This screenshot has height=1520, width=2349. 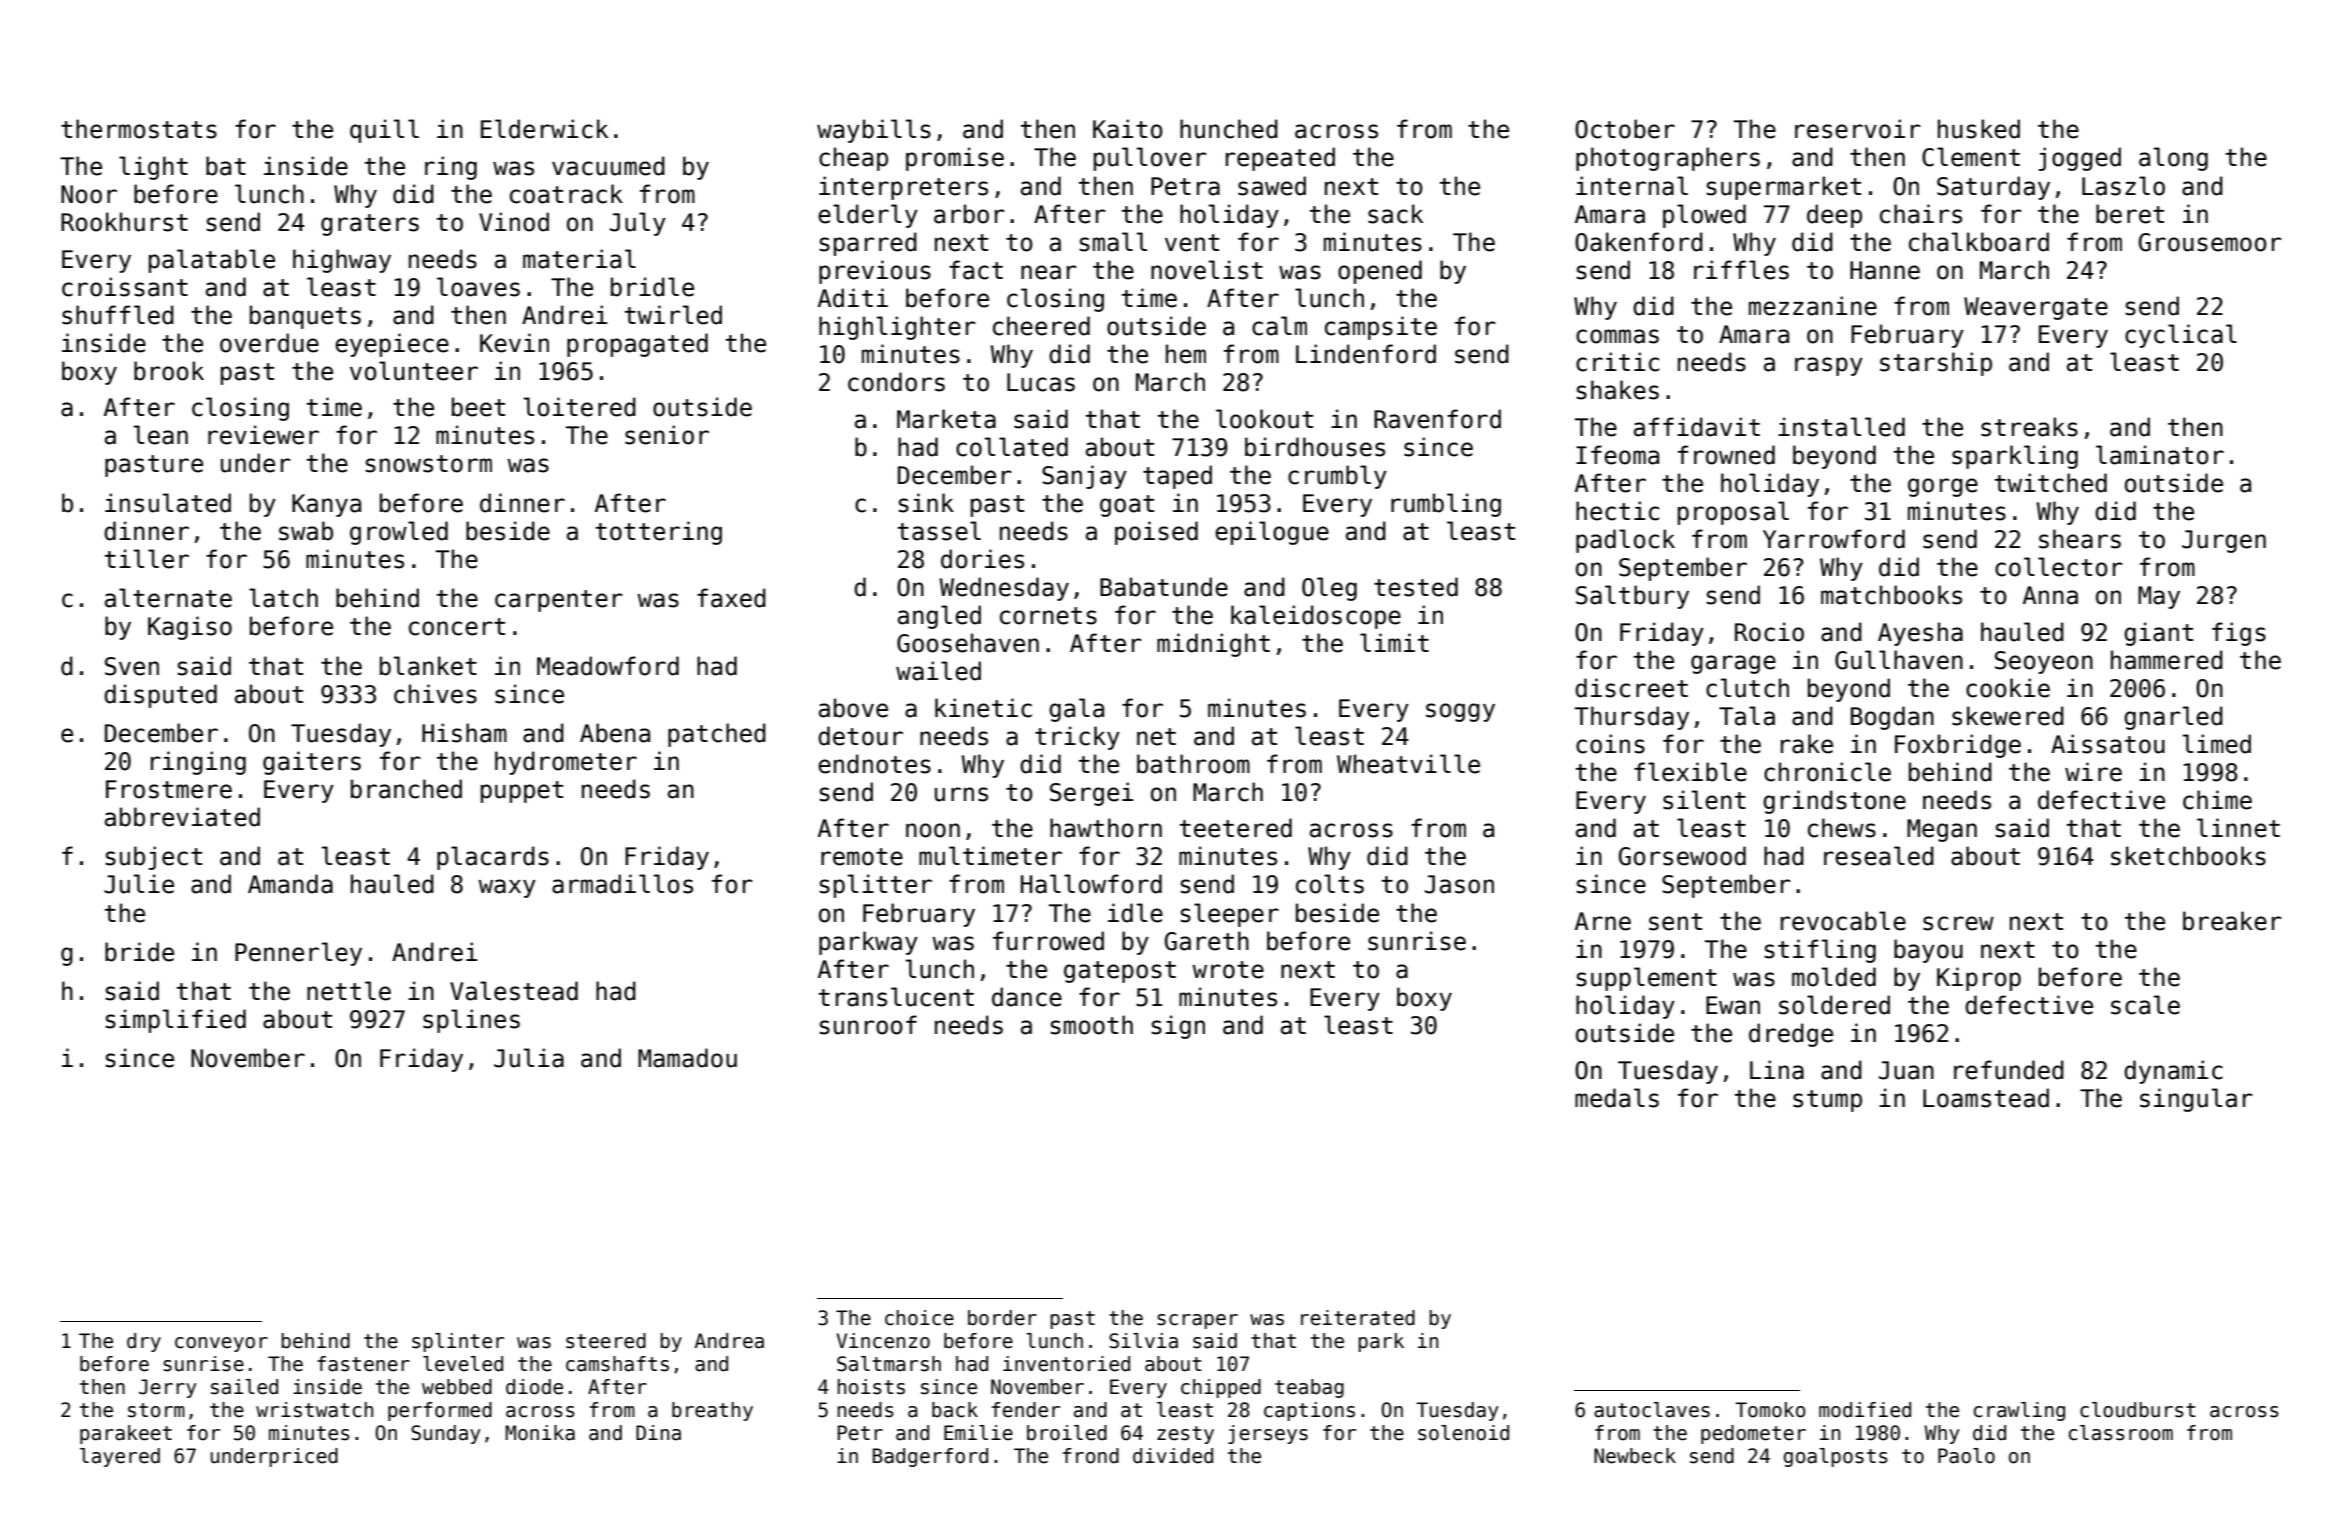 I want to click on medals, so click(x=1617, y=1098).
